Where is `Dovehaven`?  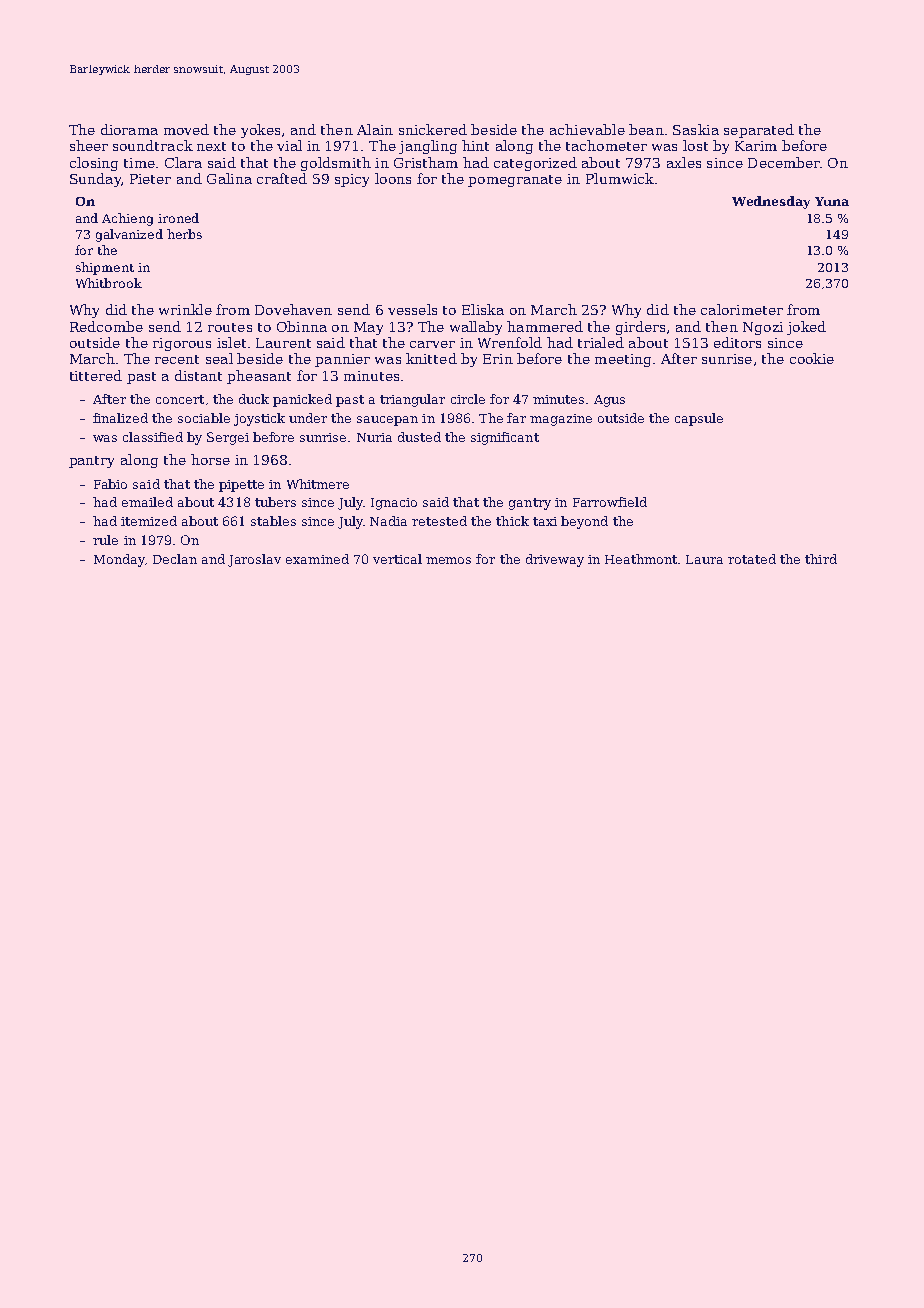
Dovehaven is located at coordinates (293, 309).
